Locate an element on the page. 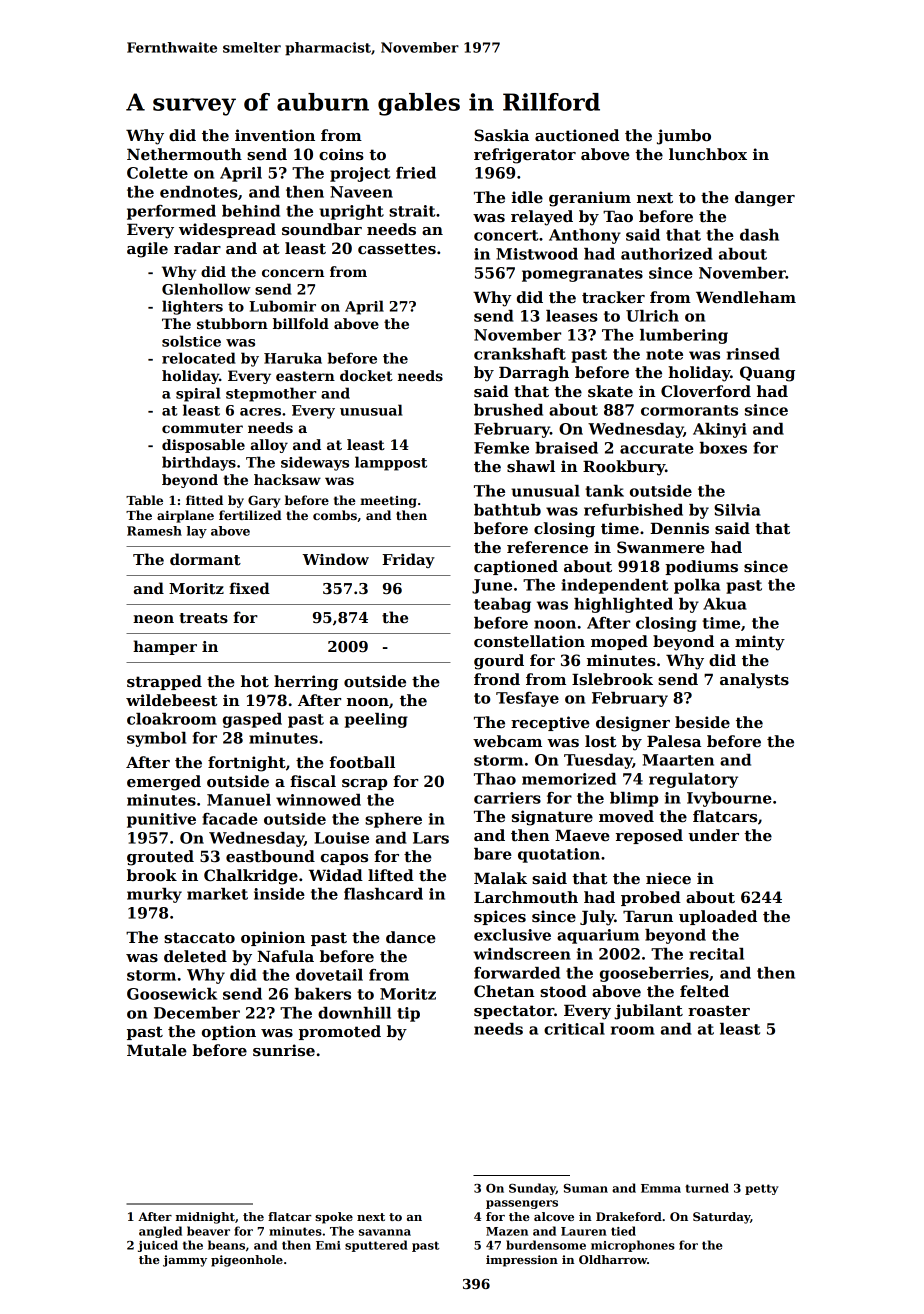  invention is located at coordinates (275, 135).
